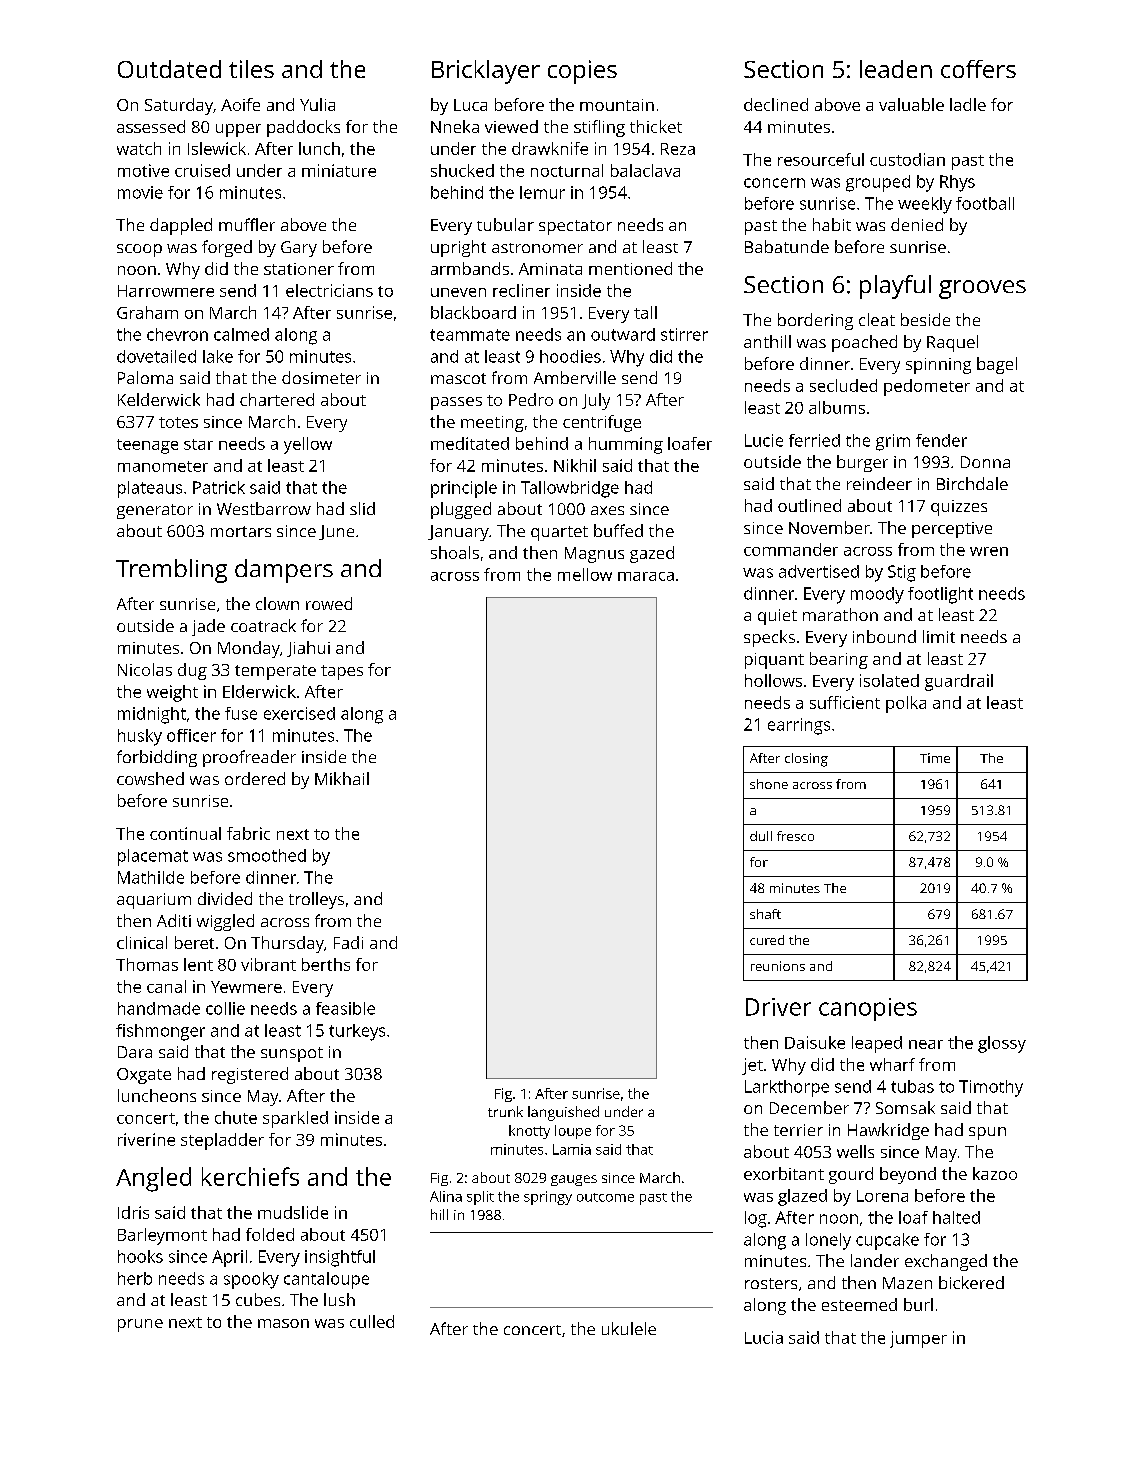  What do you see at coordinates (316, 900) in the screenshot?
I see `trolleys` at bounding box center [316, 900].
